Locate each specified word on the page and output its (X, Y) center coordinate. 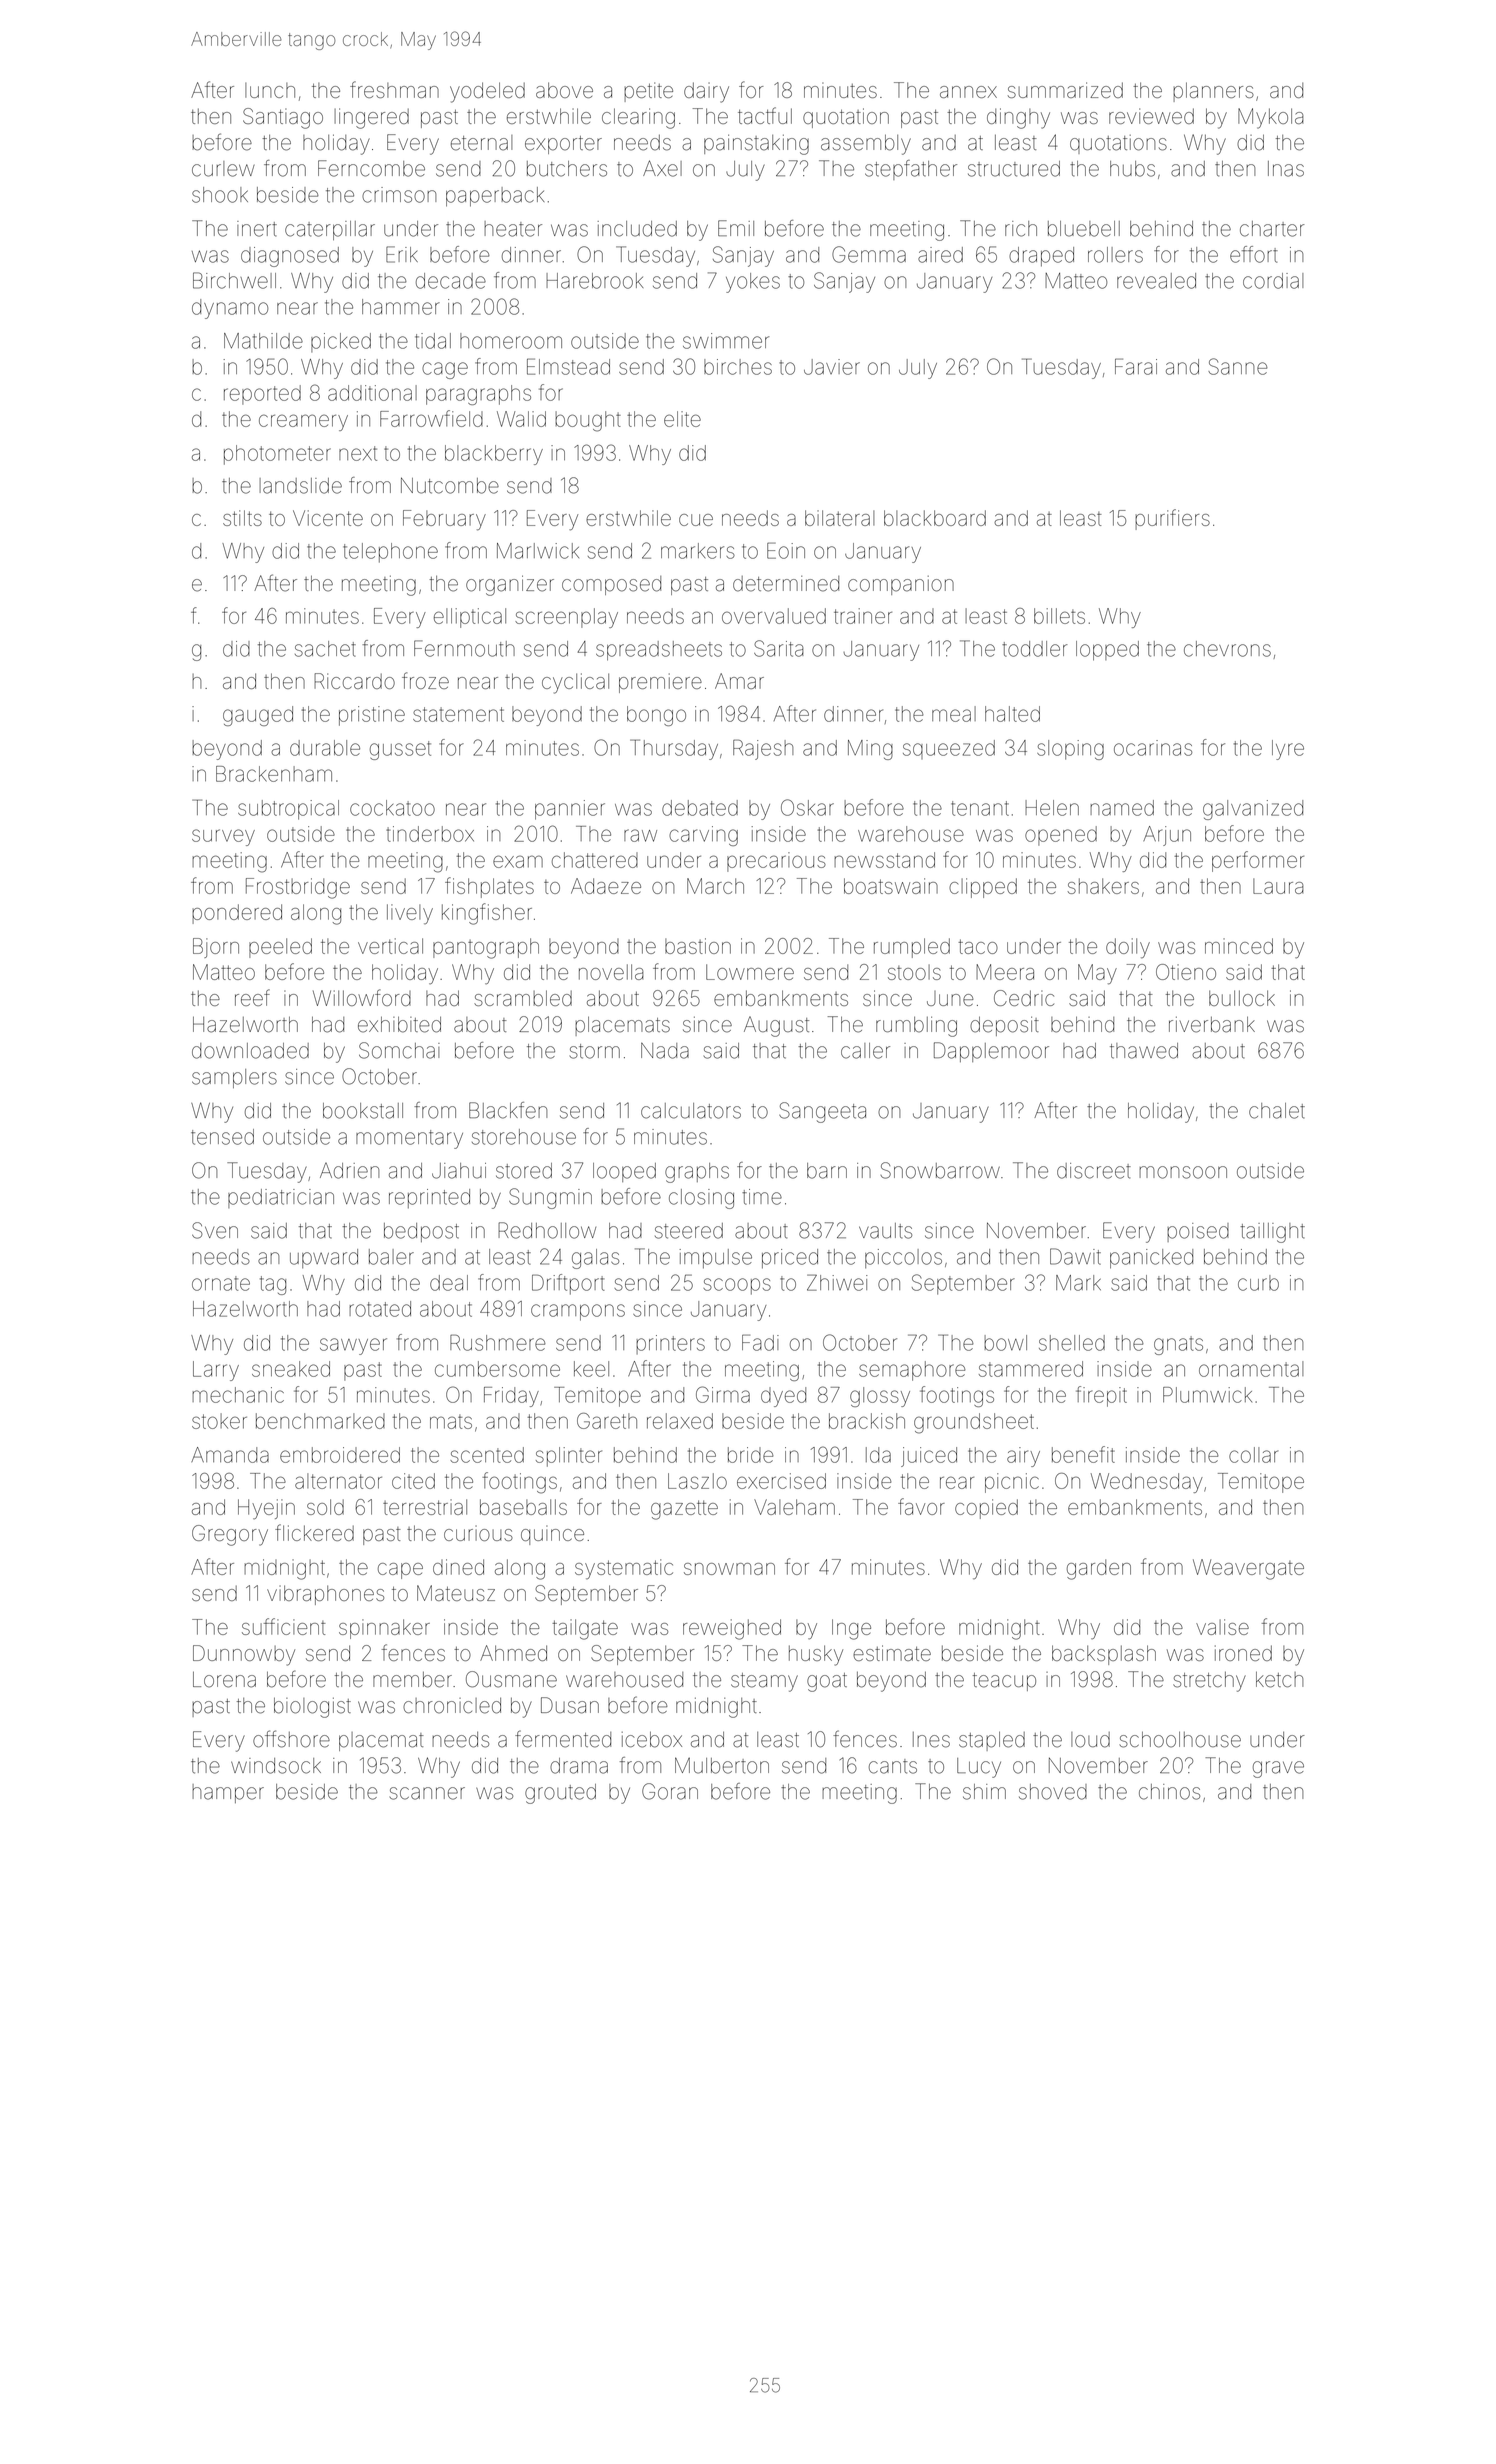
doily (1128, 948)
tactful (765, 115)
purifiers (1172, 519)
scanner (427, 1793)
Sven (215, 1230)
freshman (394, 89)
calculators (691, 1111)
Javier (832, 367)
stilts (242, 518)
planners (1213, 92)
